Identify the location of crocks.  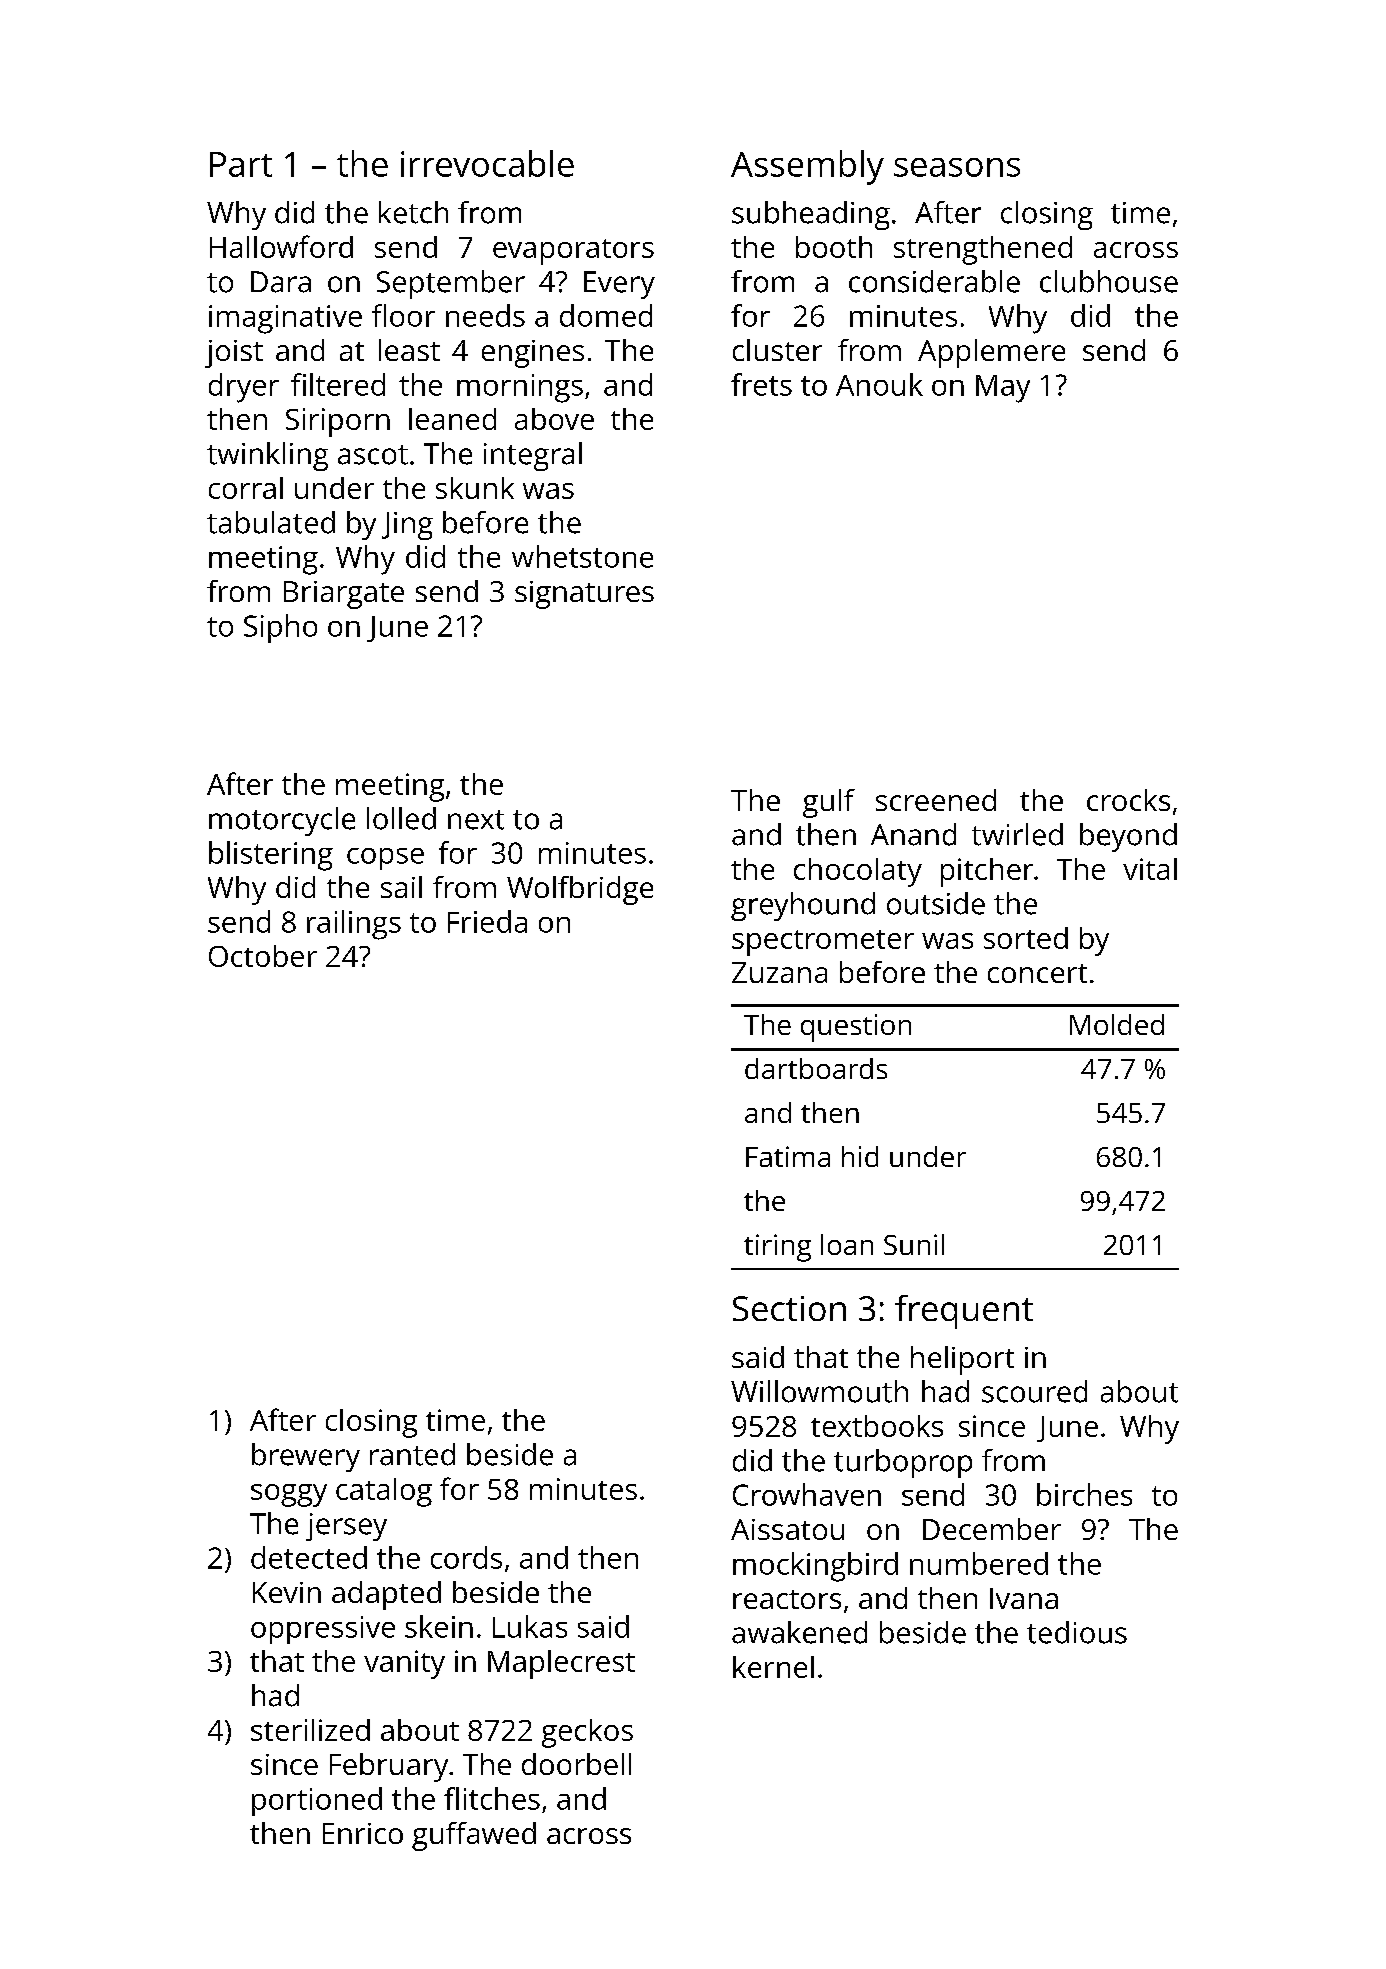
(1128, 800).
